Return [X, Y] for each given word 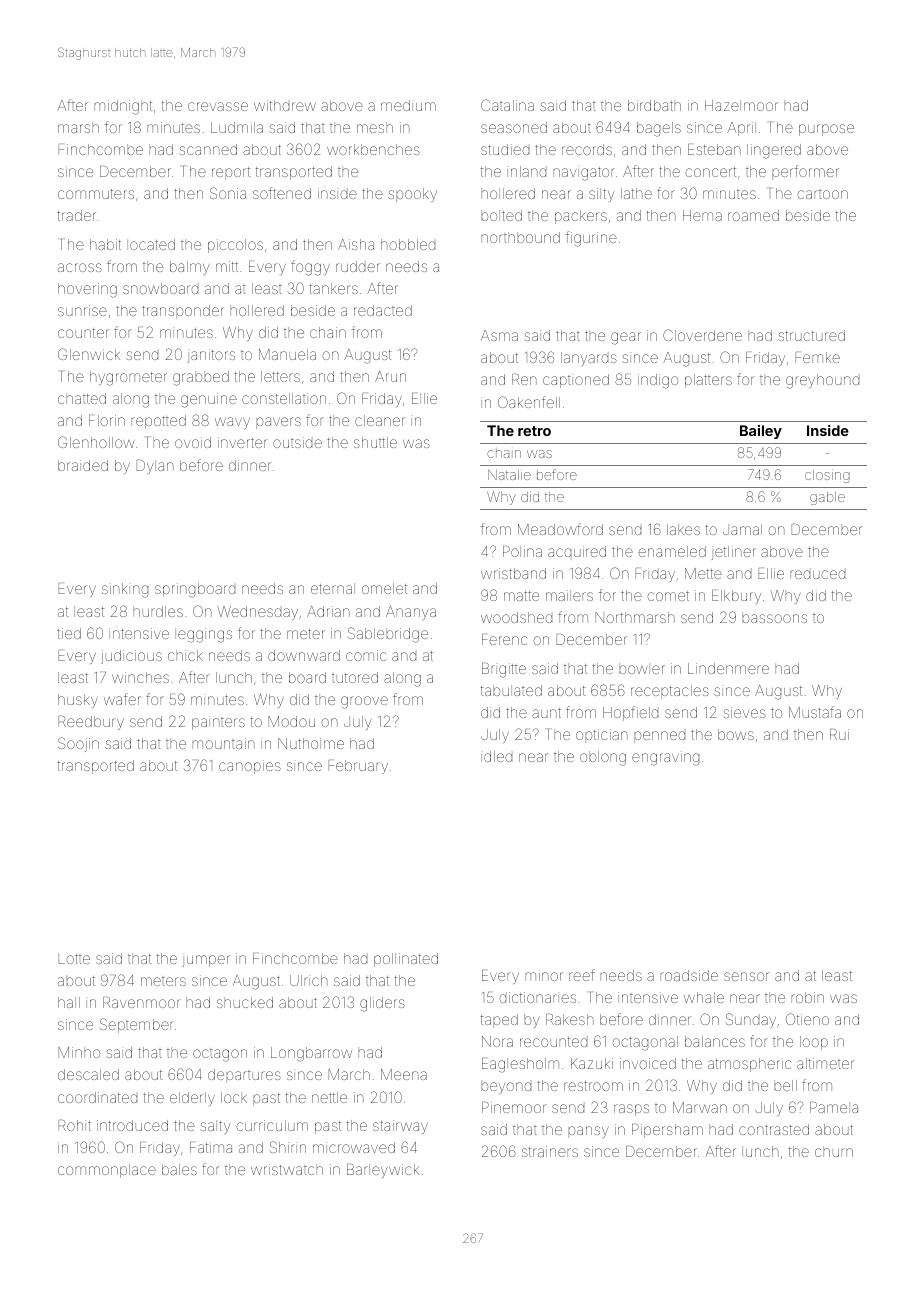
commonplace [107, 1171]
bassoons [774, 617]
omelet [384, 588]
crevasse [218, 106]
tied [69, 633]
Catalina [507, 105]
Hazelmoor [741, 105]
